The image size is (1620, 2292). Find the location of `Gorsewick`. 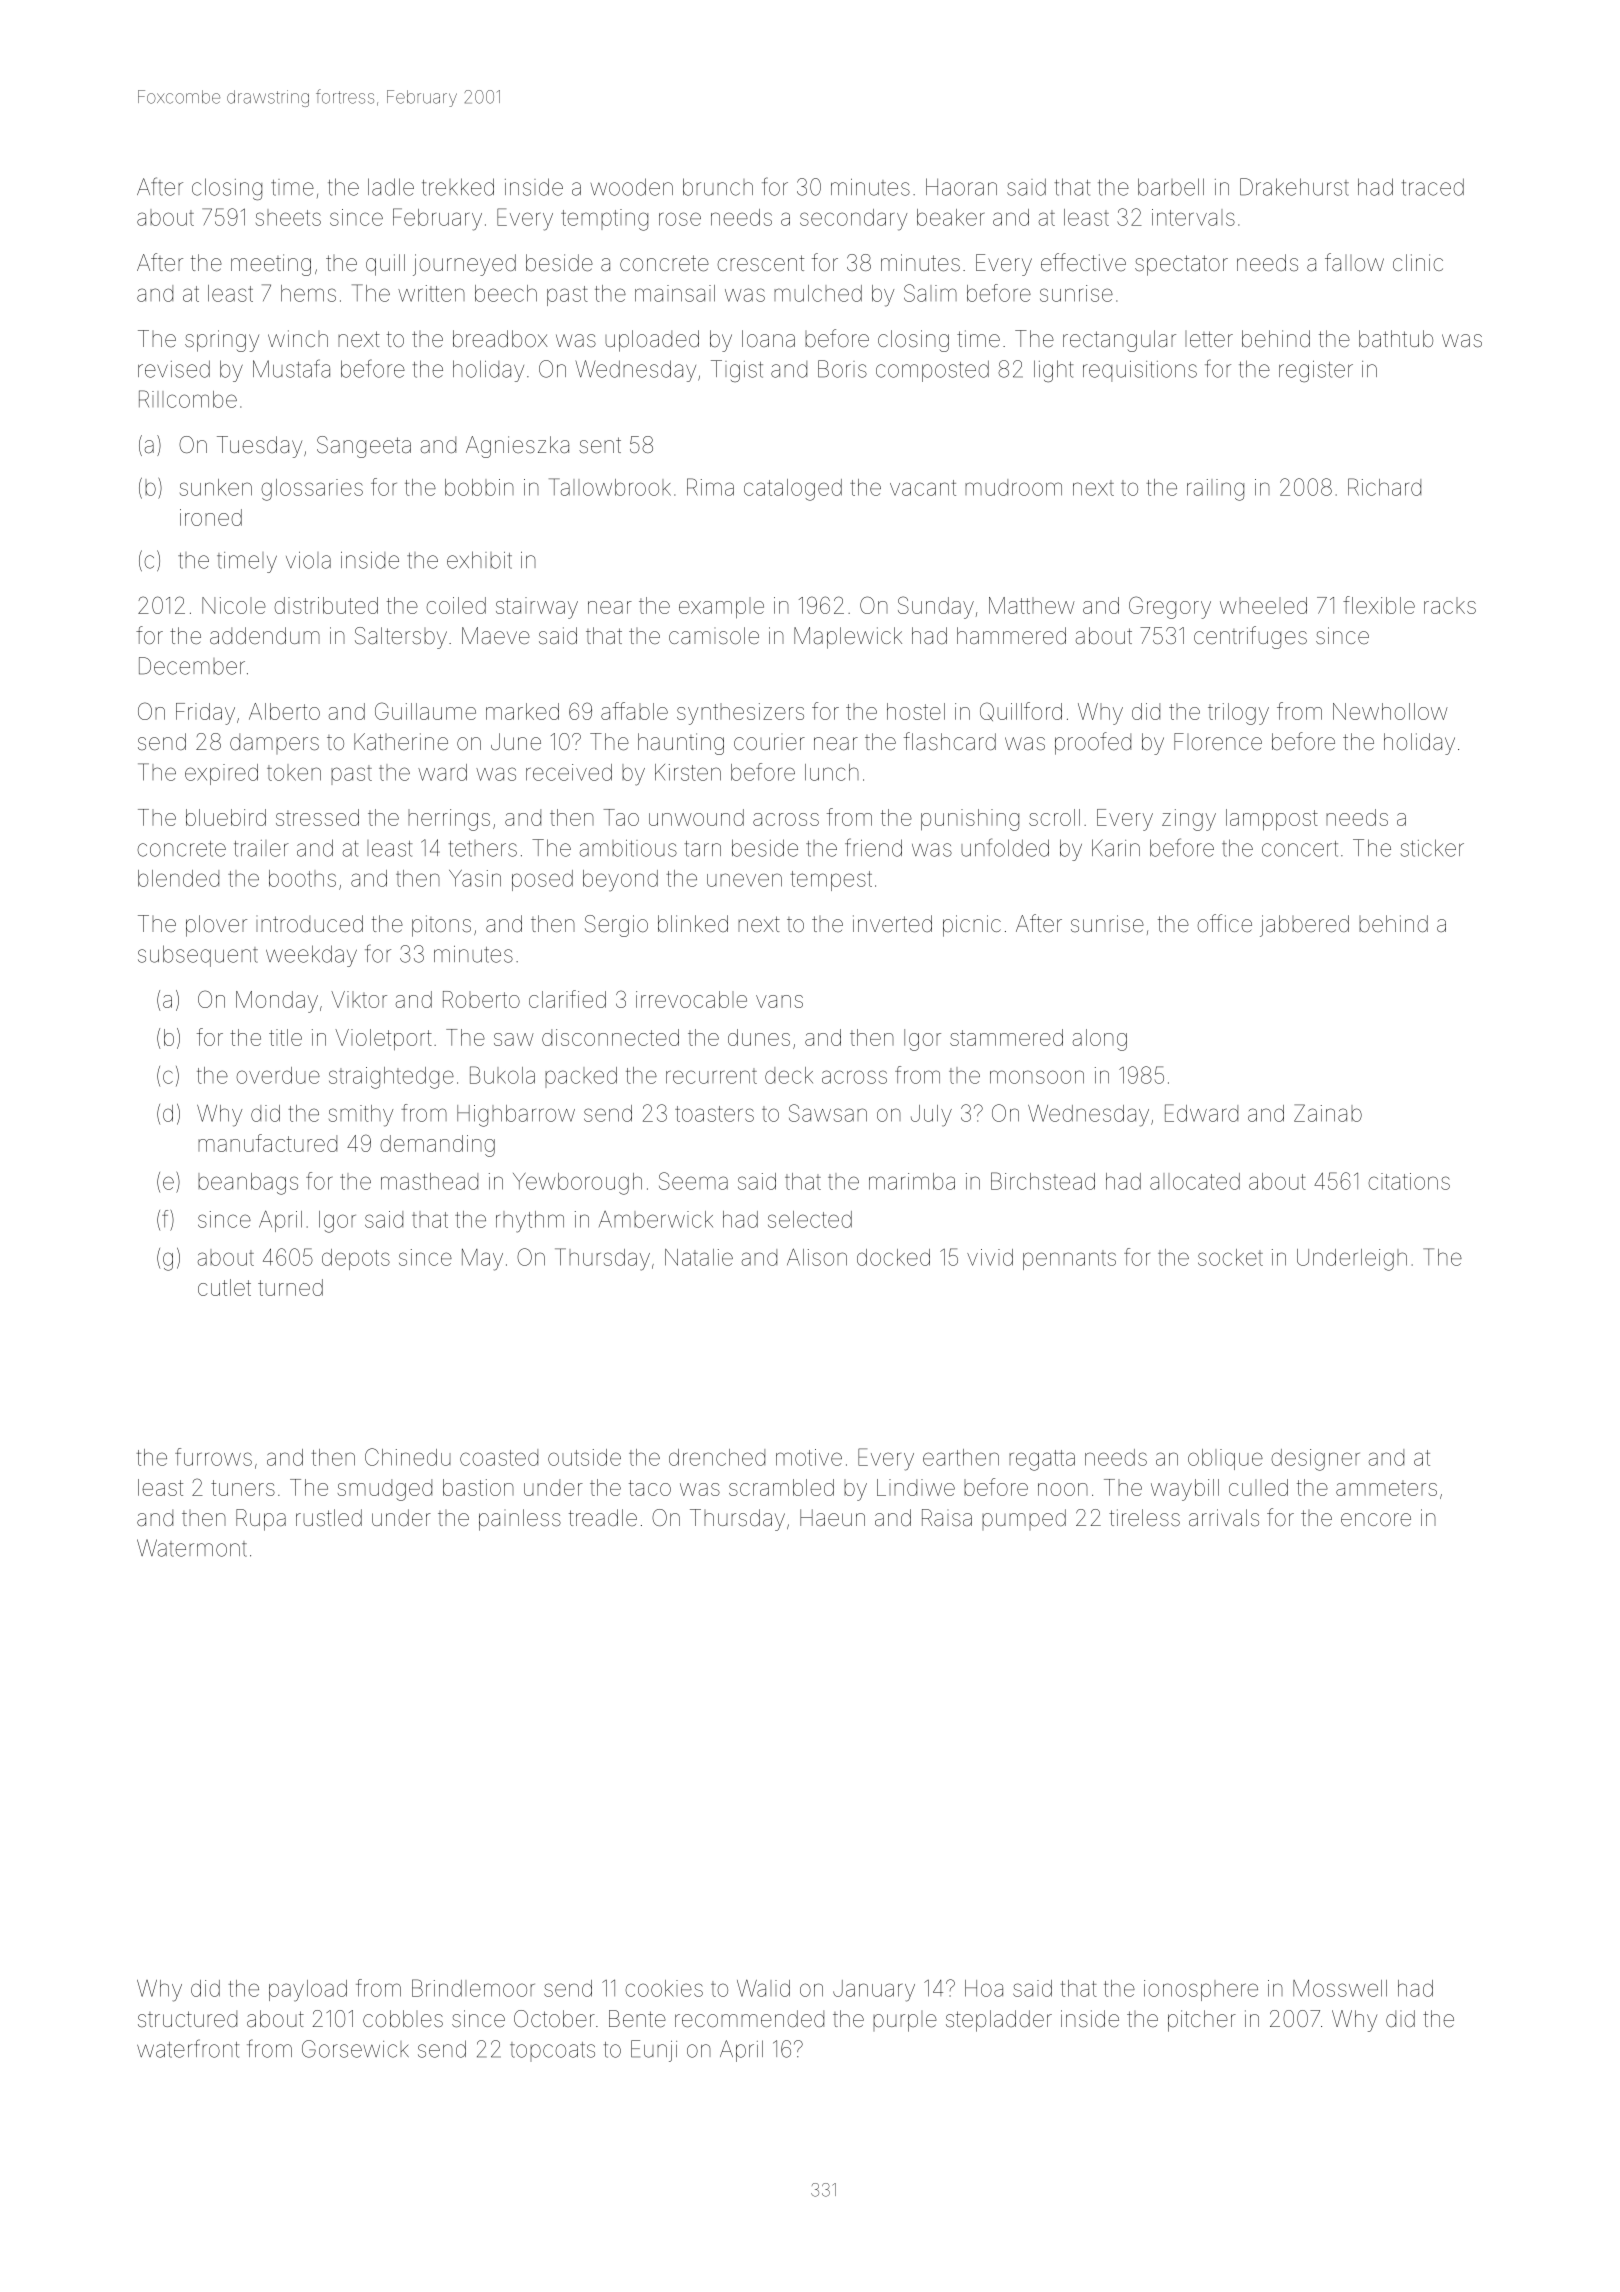

Gorsewick is located at coordinates (355, 2049).
